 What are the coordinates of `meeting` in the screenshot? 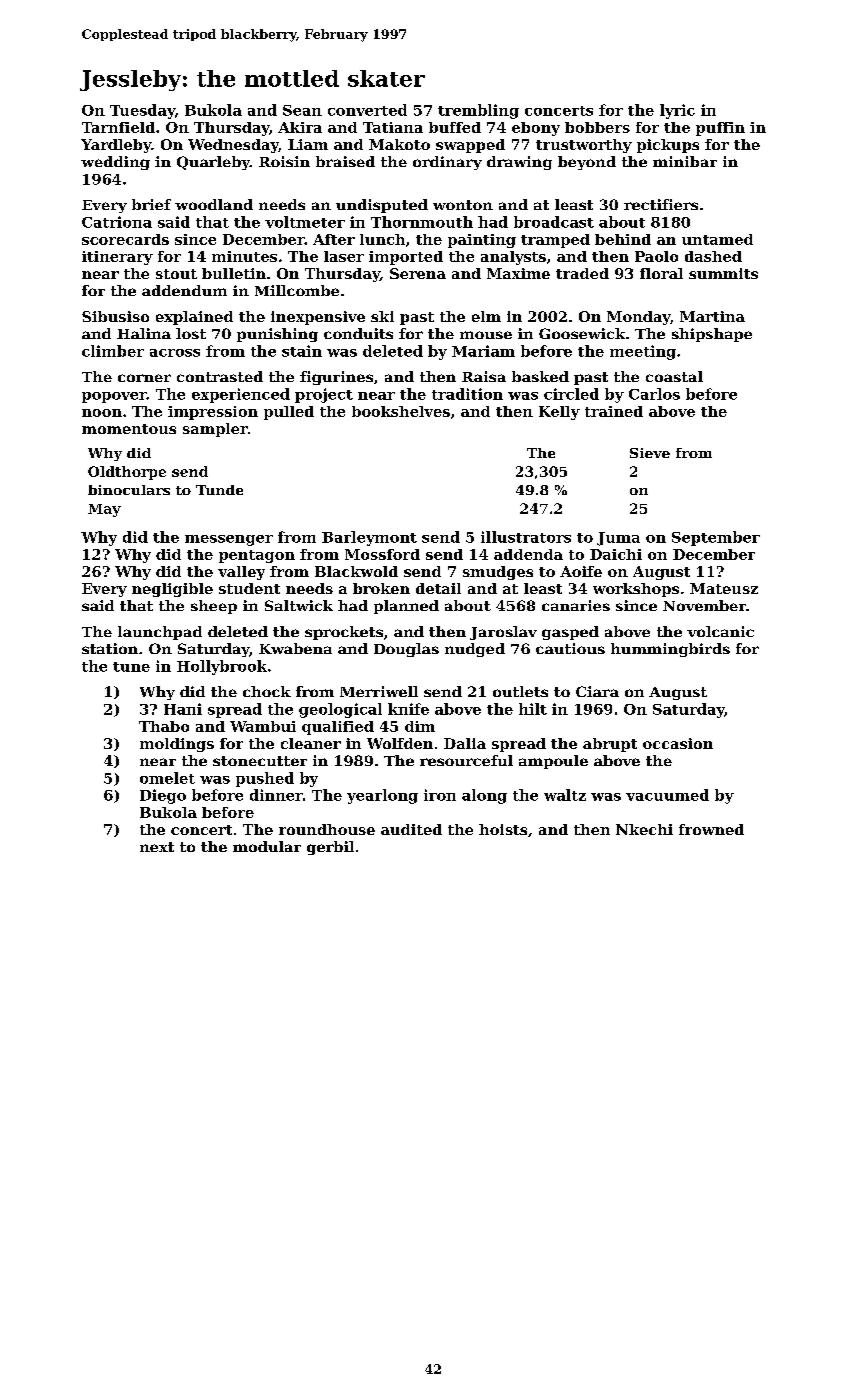 It's located at (643, 352).
